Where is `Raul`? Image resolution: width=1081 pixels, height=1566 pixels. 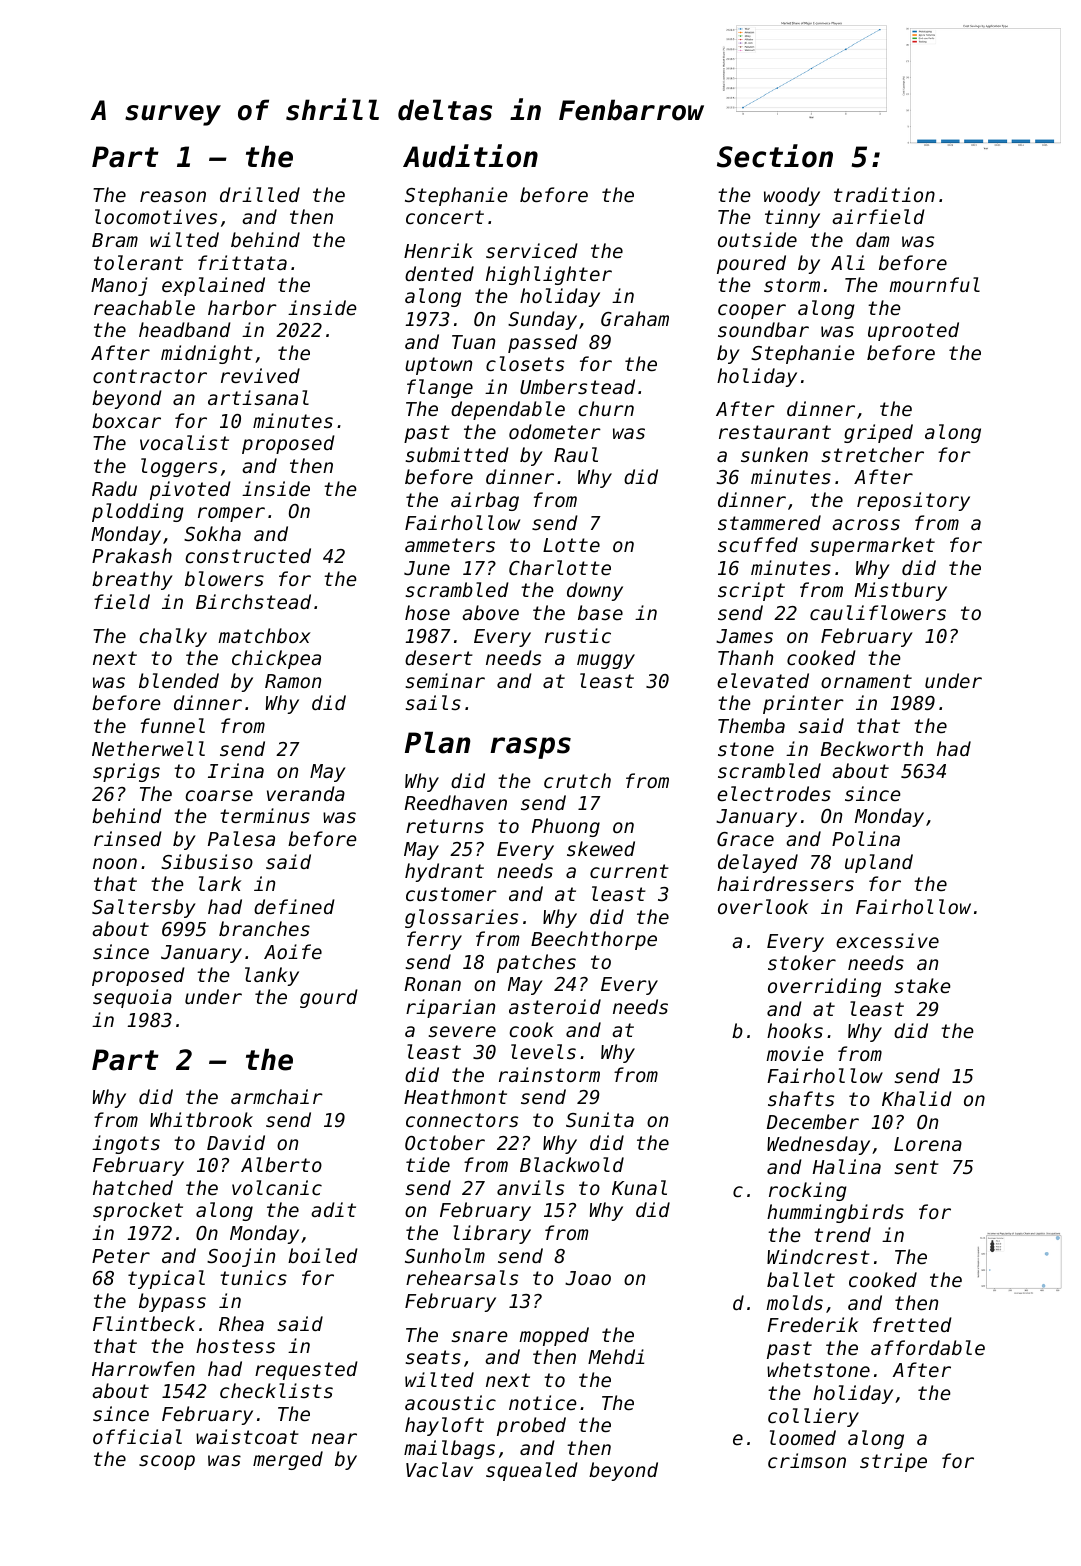 Raul is located at coordinates (576, 454).
